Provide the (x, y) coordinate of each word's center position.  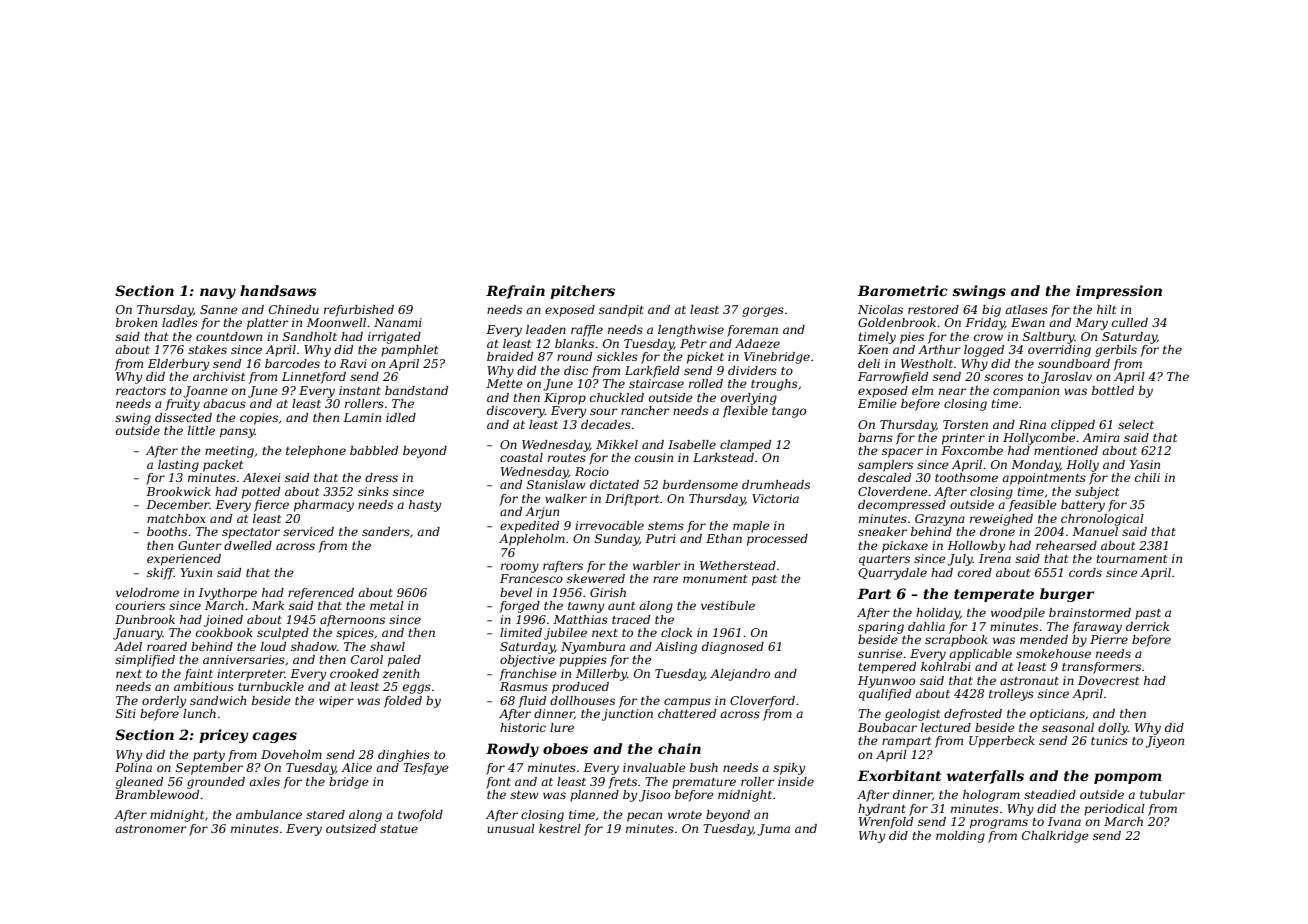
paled (404, 661)
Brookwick (178, 491)
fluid (532, 702)
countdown (229, 336)
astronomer (151, 829)
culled (1130, 322)
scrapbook (956, 641)
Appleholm (532, 540)
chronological (1102, 520)
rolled (706, 383)
